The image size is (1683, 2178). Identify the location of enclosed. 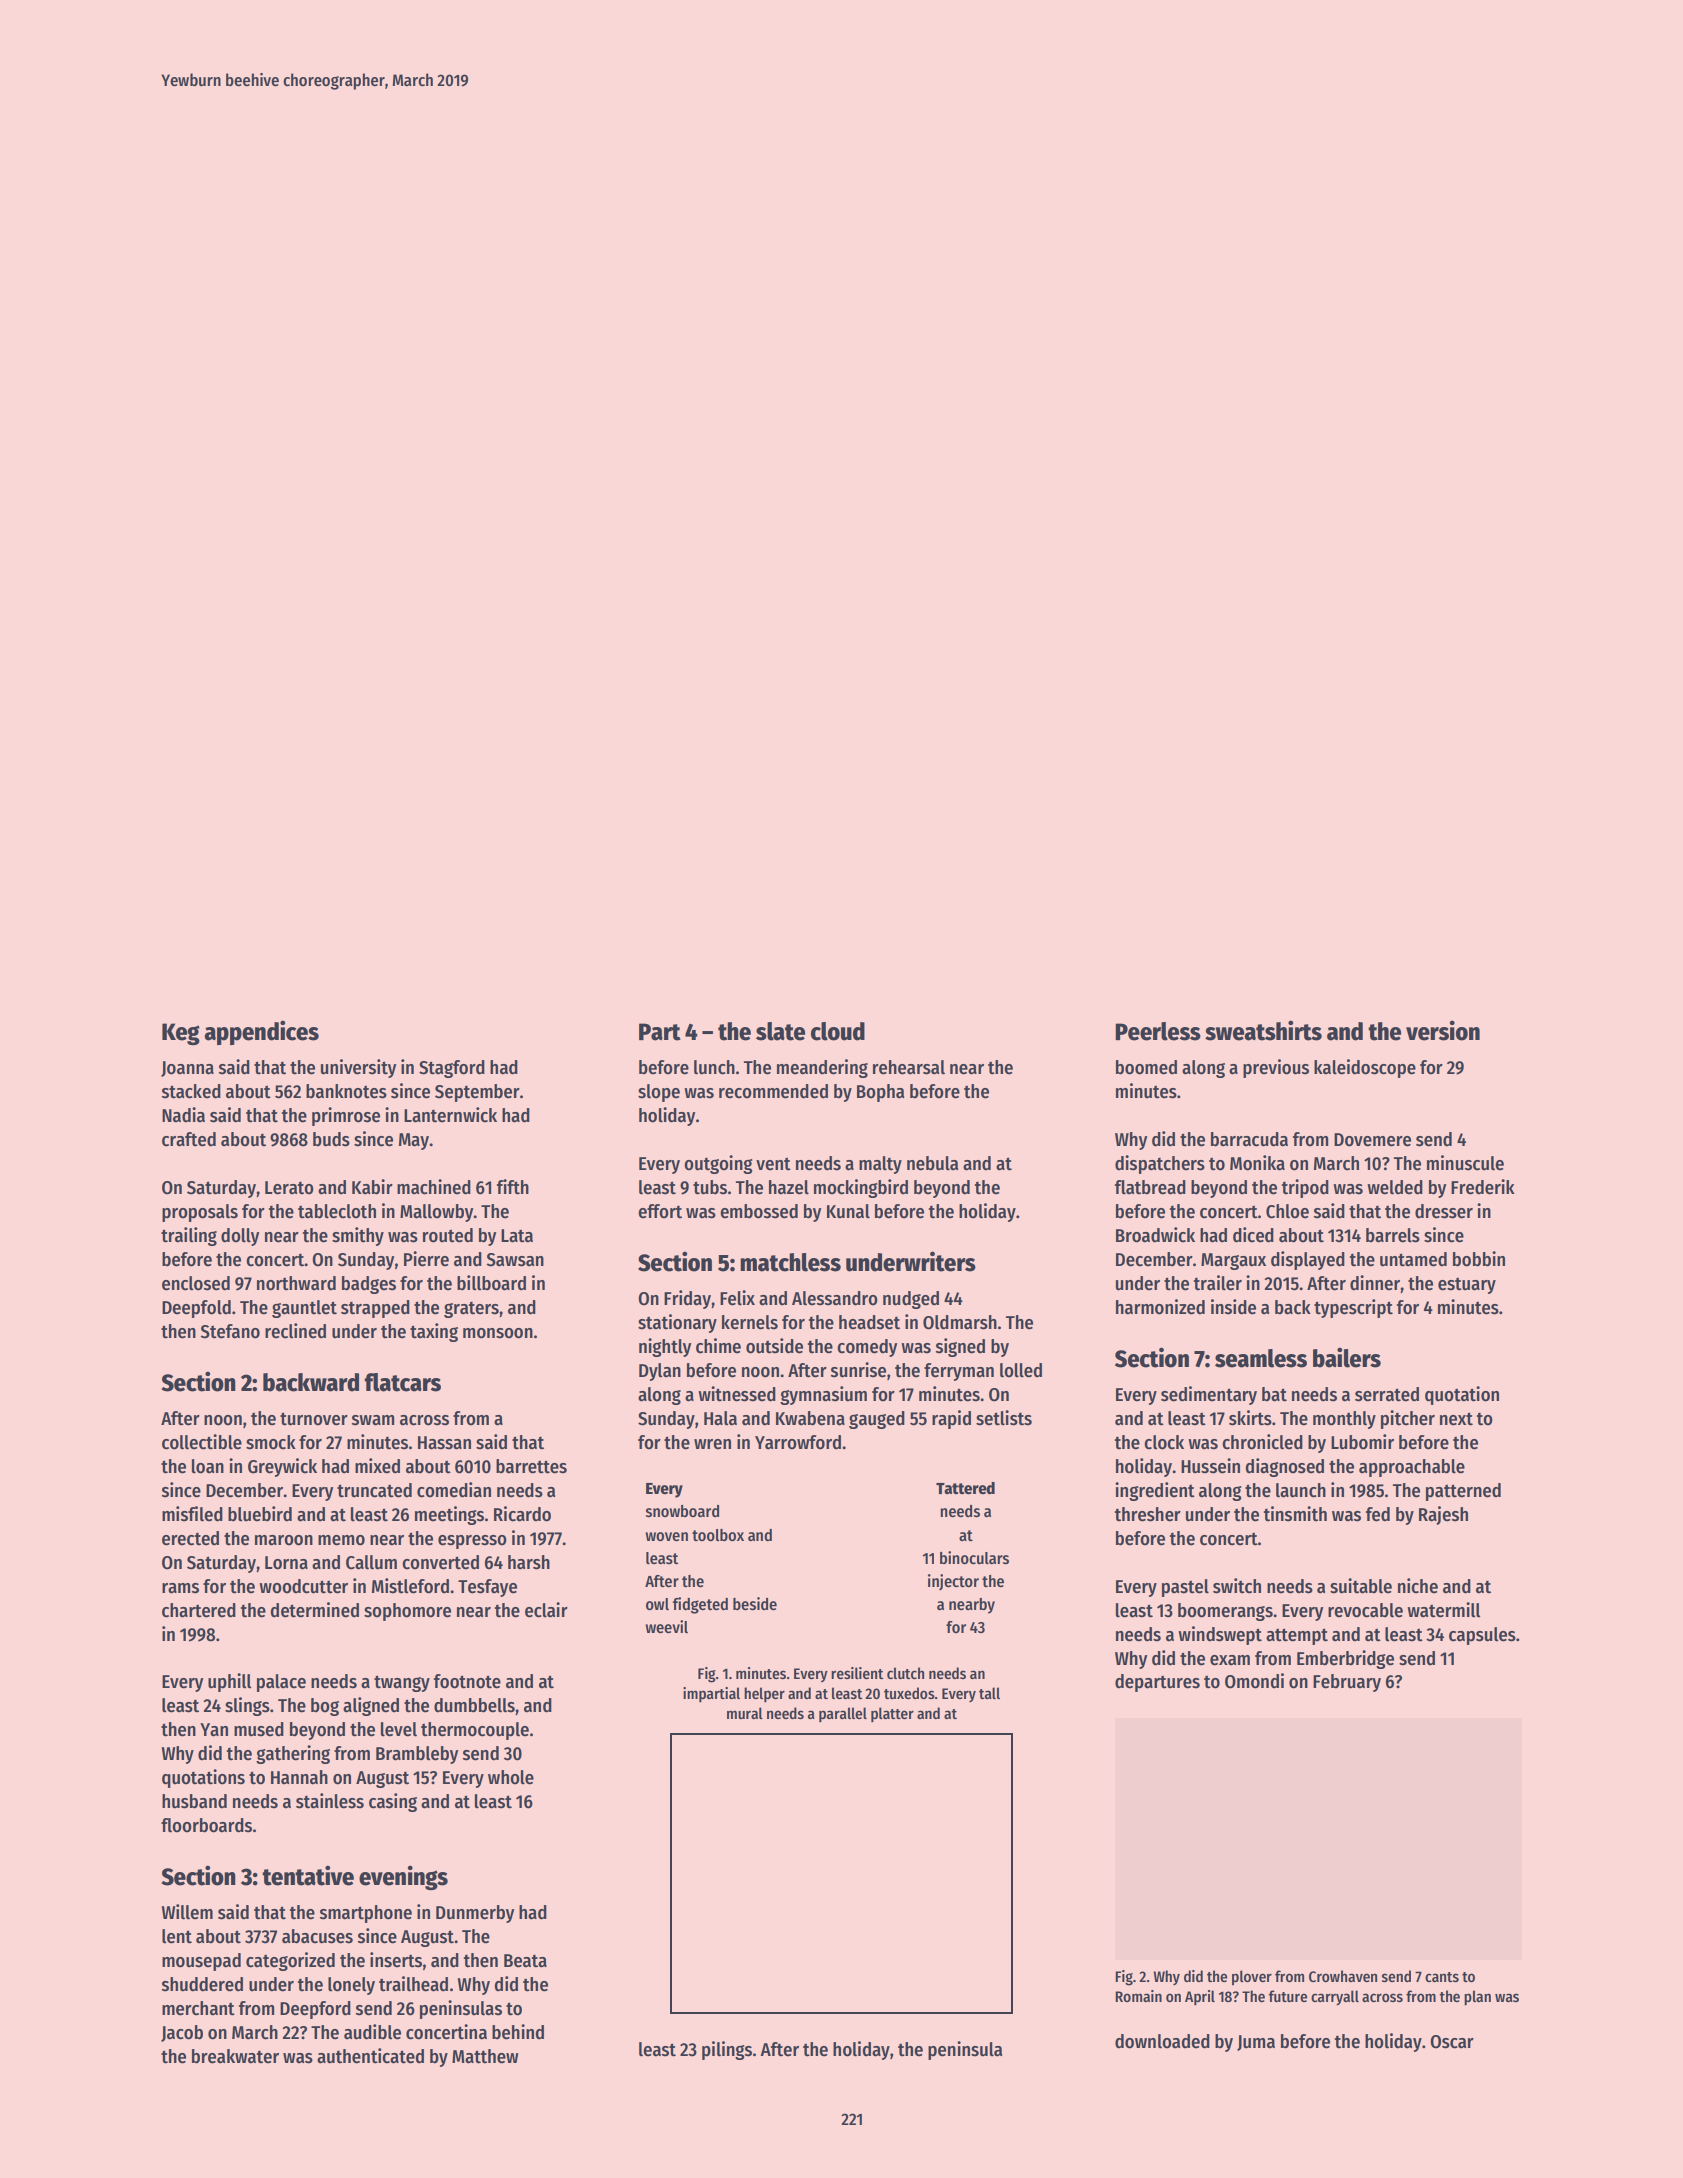
(196, 1283).
